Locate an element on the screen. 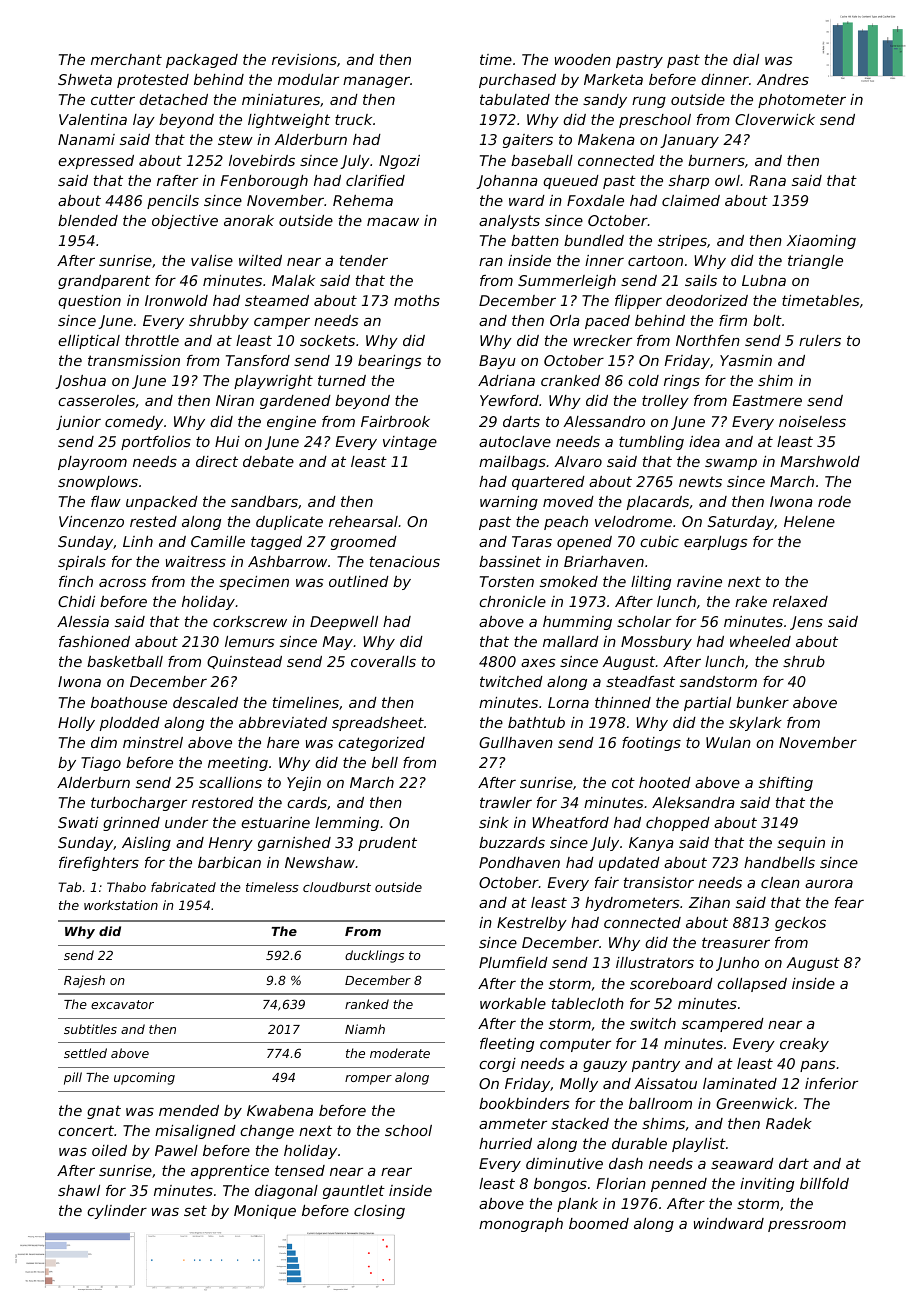 This screenshot has height=1308, width=924. categorized is located at coordinates (381, 744).
